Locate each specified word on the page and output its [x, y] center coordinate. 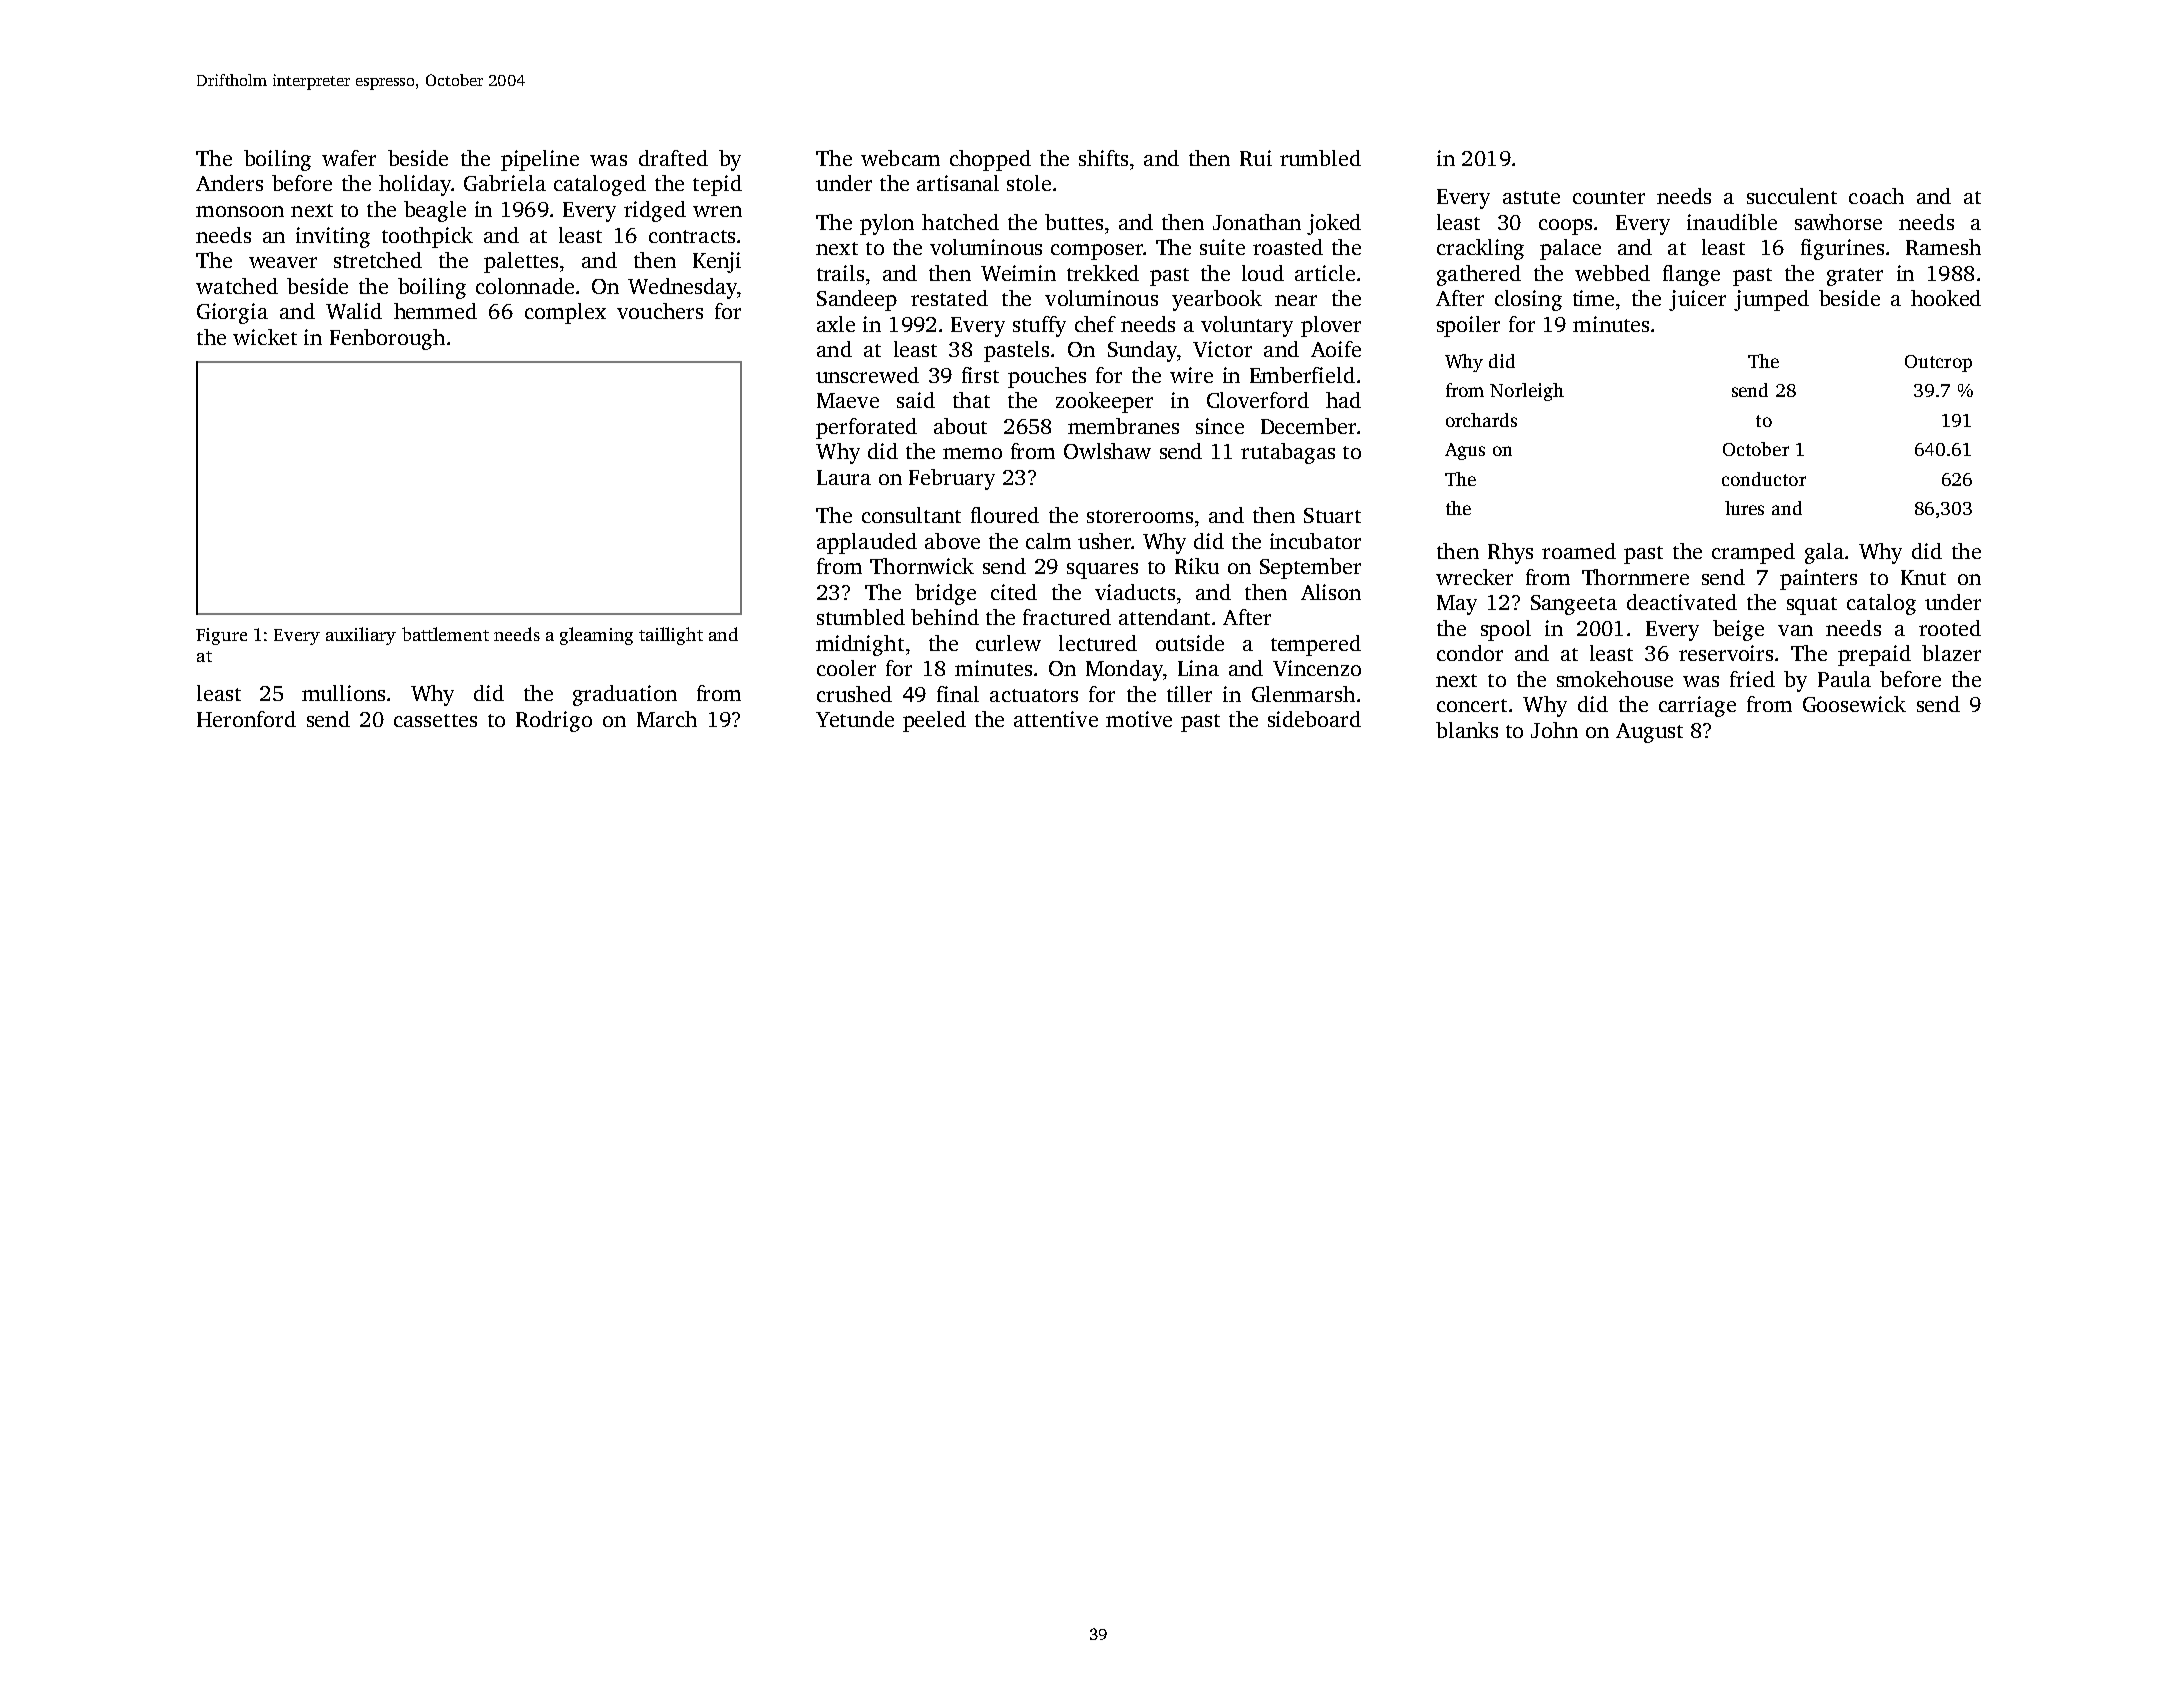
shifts [1103, 158]
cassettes [435, 720]
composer [1097, 252]
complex [565, 313]
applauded [867, 543]
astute [1531, 197]
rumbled [1320, 158]
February [952, 479]
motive [1139, 719]
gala [1824, 553]
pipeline [540, 160]
